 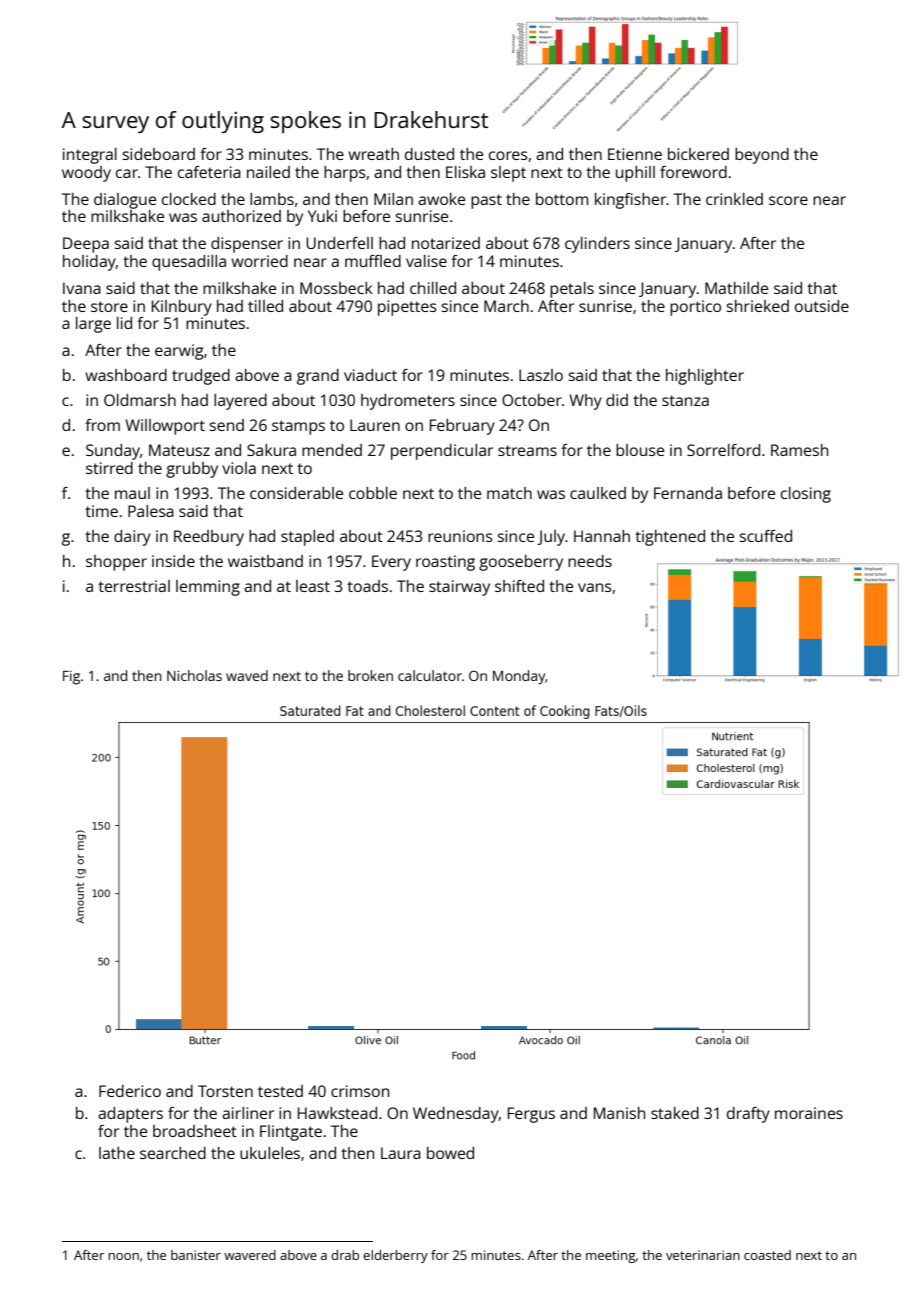 I want to click on integral, so click(x=90, y=156).
